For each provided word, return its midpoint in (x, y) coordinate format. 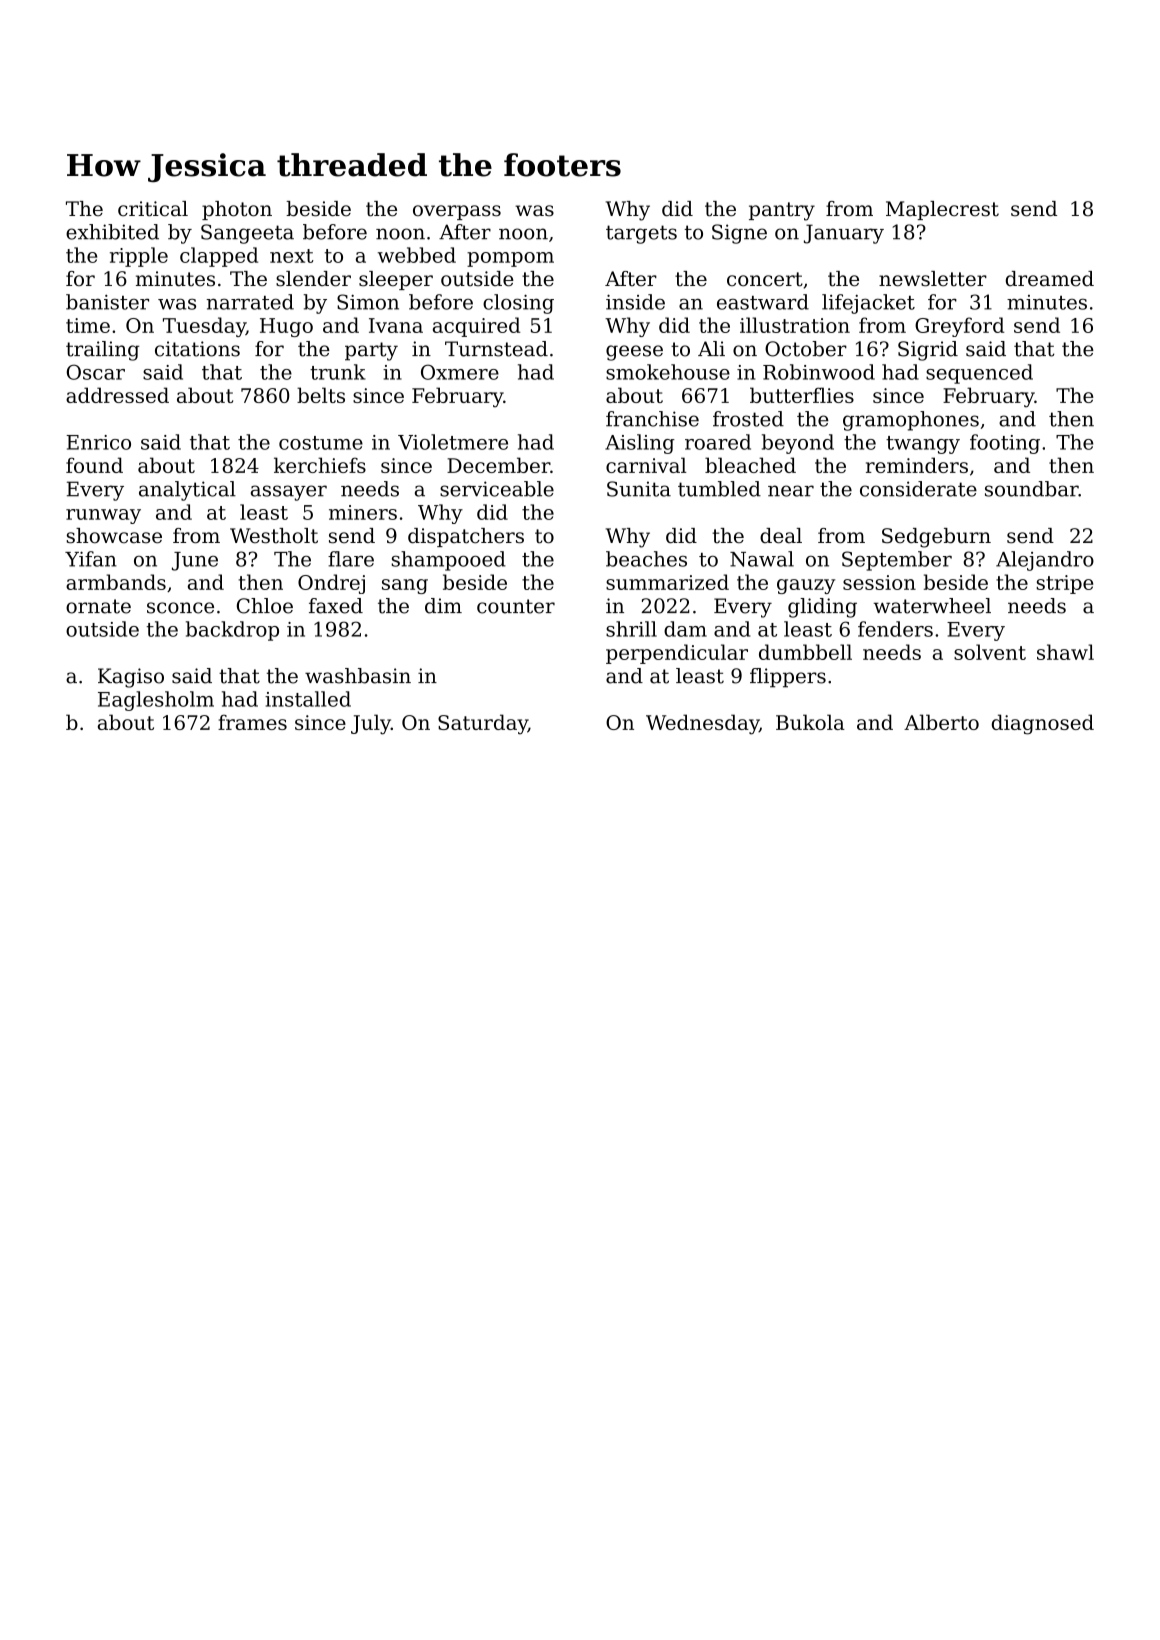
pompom (510, 259)
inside (635, 302)
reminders (917, 465)
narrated (250, 302)
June (195, 561)
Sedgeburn (936, 538)
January (844, 234)
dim (443, 606)
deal (781, 536)
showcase (114, 536)
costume (321, 443)
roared (718, 442)
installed (308, 699)
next (292, 256)
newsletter (933, 279)
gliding (822, 608)
